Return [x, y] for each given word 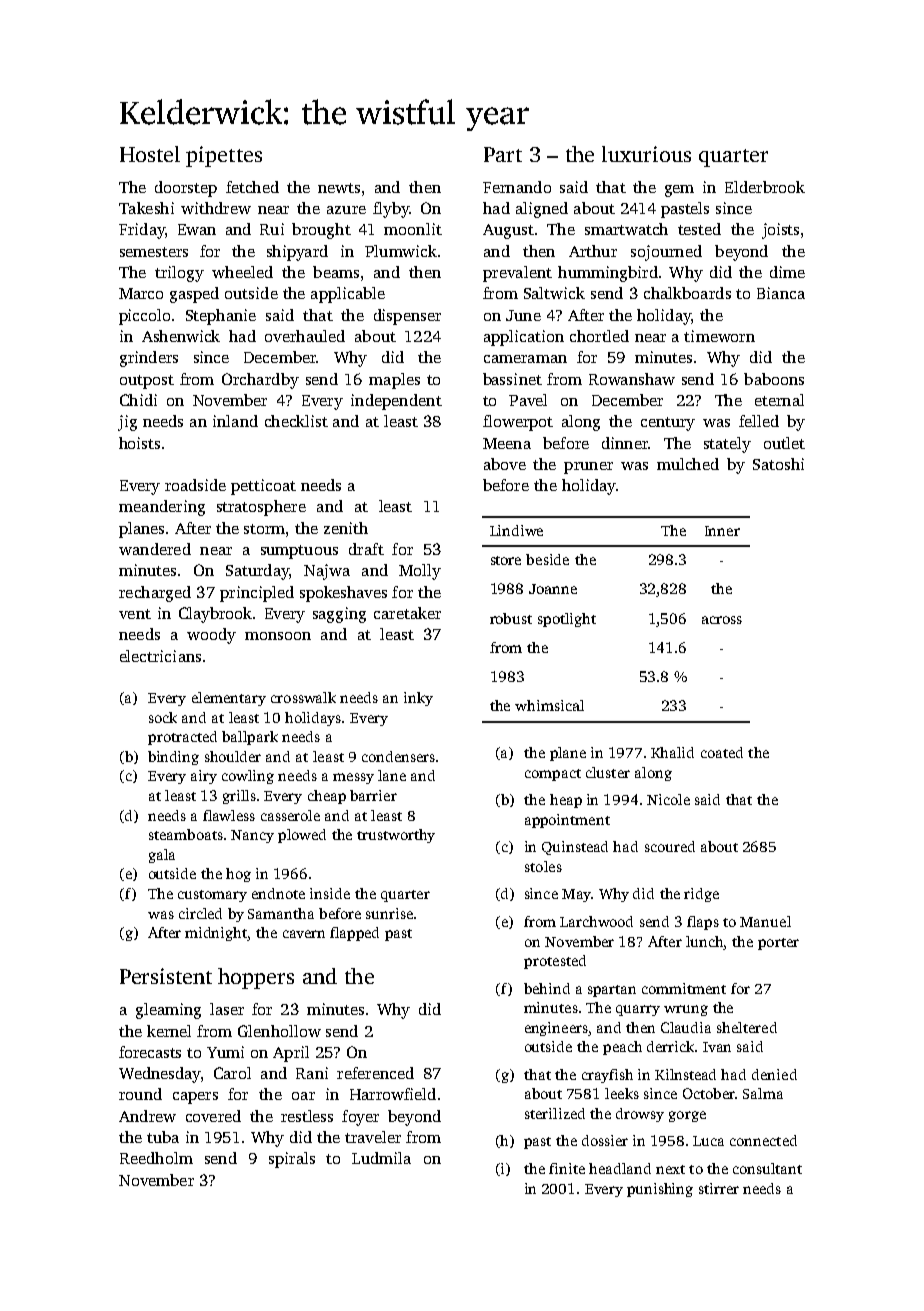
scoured [670, 846]
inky [418, 699]
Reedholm [156, 1158]
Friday [142, 231]
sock [163, 717]
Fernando [517, 187]
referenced [375, 1073]
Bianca [781, 293]
